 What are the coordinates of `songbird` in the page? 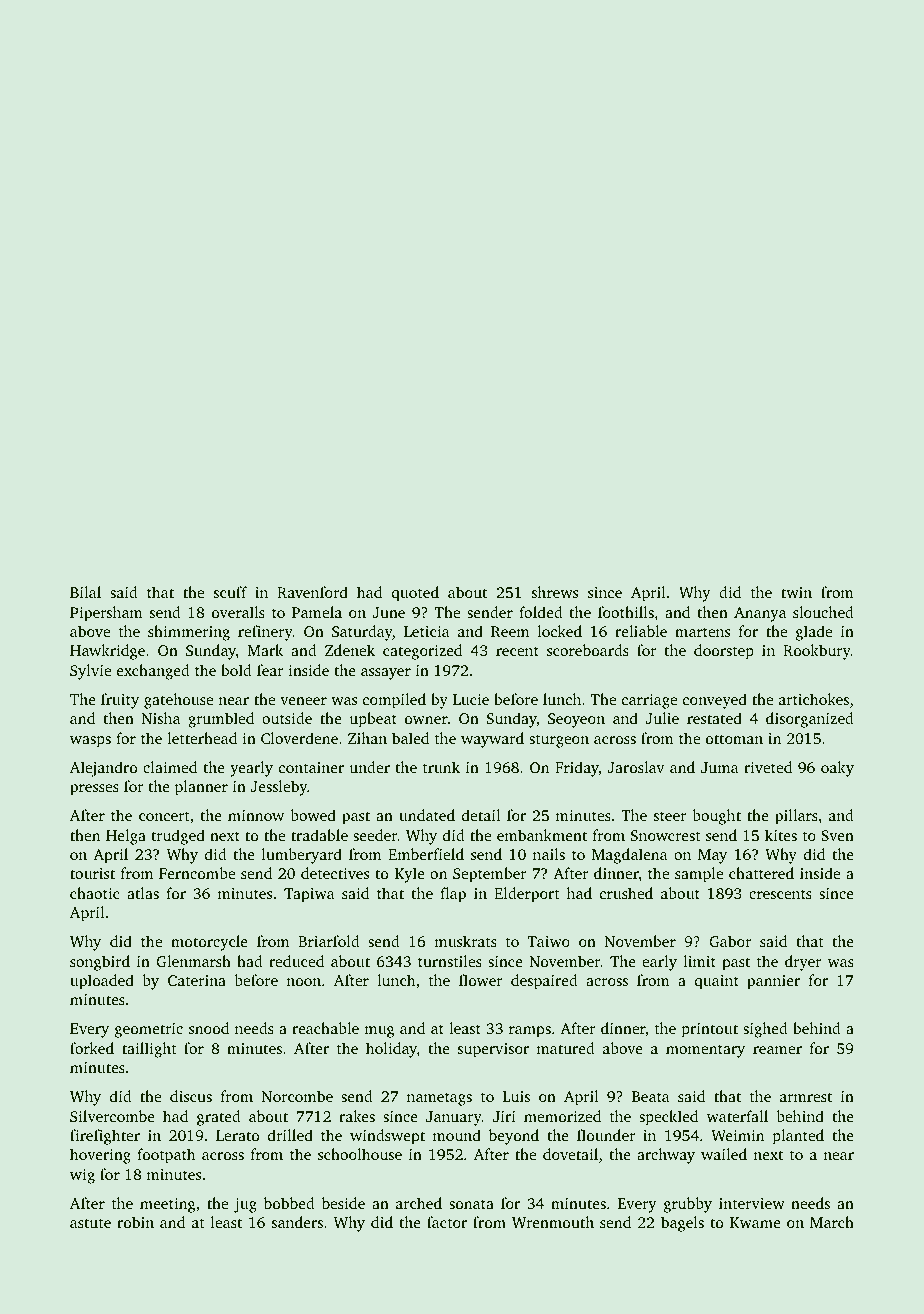 It's located at (100, 963).
